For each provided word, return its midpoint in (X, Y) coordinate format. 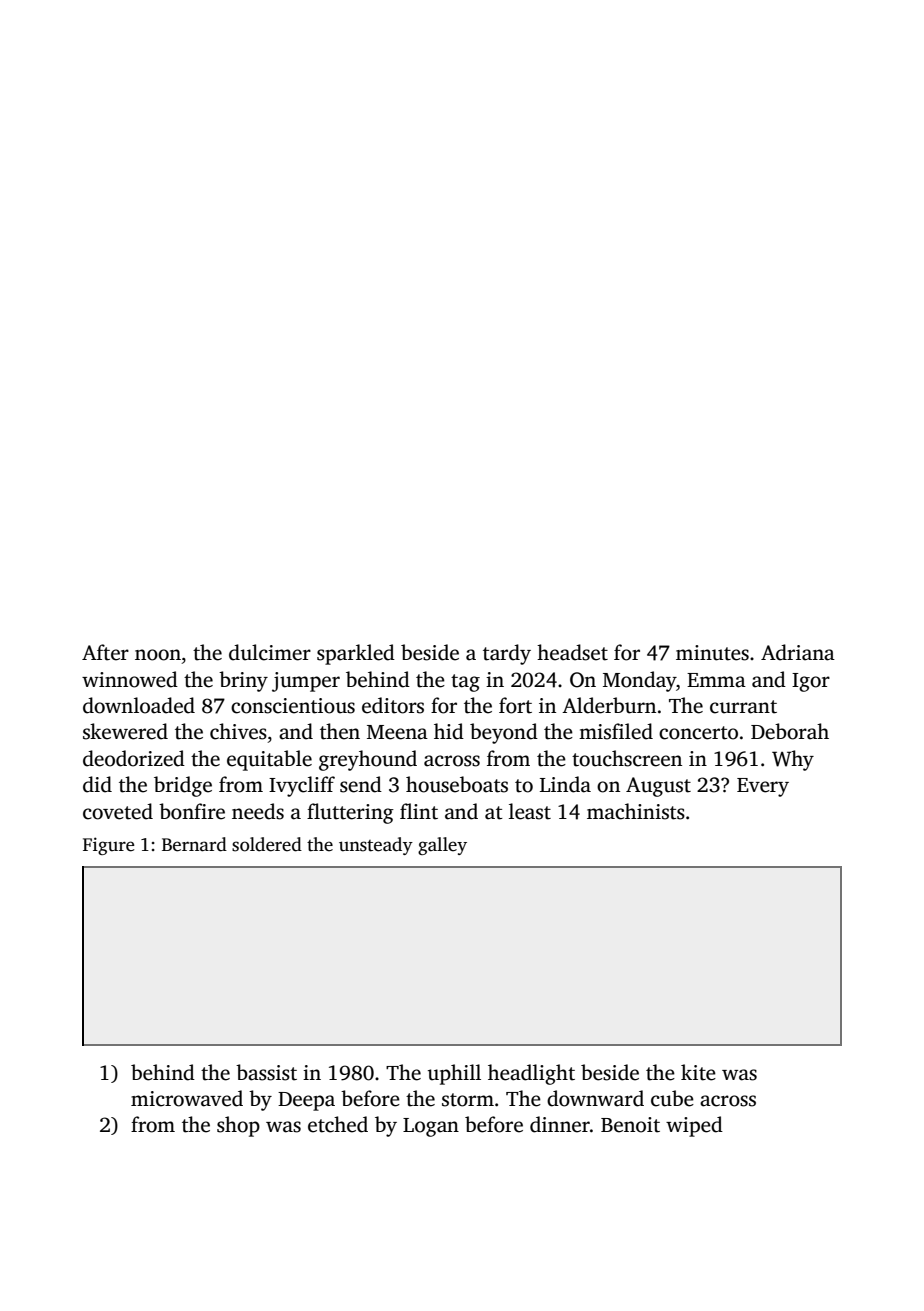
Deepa (306, 1101)
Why (793, 760)
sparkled (356, 654)
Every (763, 787)
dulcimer (270, 652)
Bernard (194, 844)
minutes (712, 653)
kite (698, 1072)
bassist (266, 1072)
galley (442, 846)
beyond (504, 733)
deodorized (134, 758)
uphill (454, 1074)
